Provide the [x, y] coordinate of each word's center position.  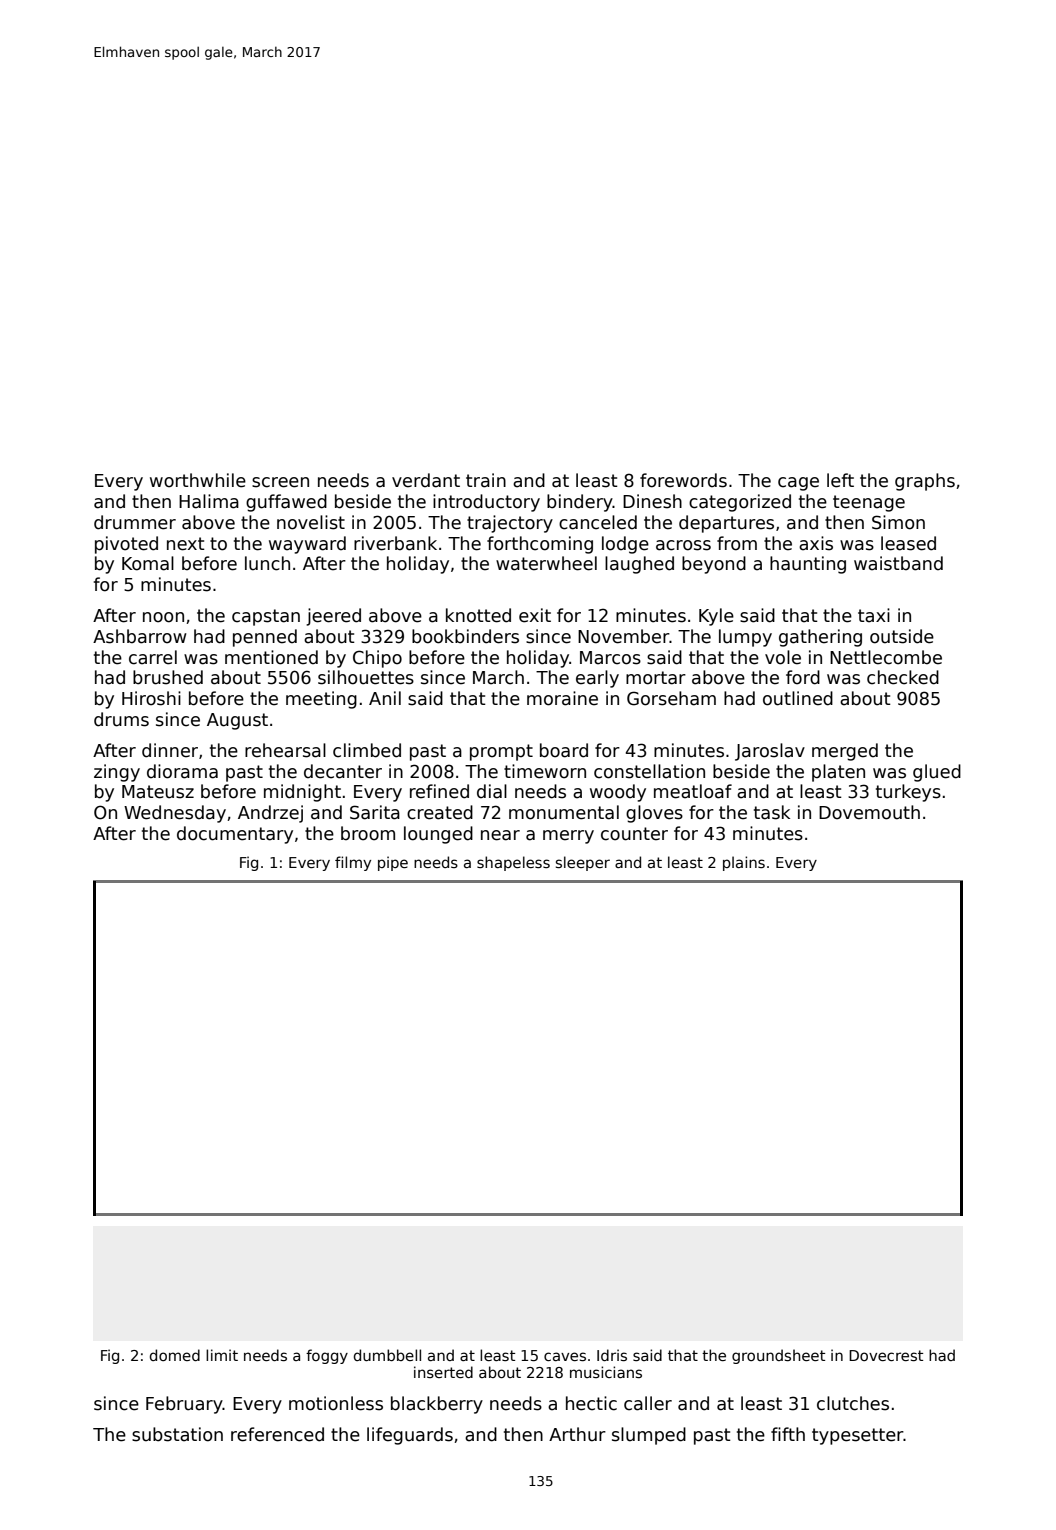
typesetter [858, 1436]
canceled [598, 522]
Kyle [716, 617]
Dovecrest [886, 1355]
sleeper [583, 863]
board [564, 750]
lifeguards [410, 1436]
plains [744, 863]
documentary [235, 835]
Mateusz [158, 792]
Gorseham [671, 698]
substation [177, 1434]
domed [175, 1355]
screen [280, 482]
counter [634, 834]
